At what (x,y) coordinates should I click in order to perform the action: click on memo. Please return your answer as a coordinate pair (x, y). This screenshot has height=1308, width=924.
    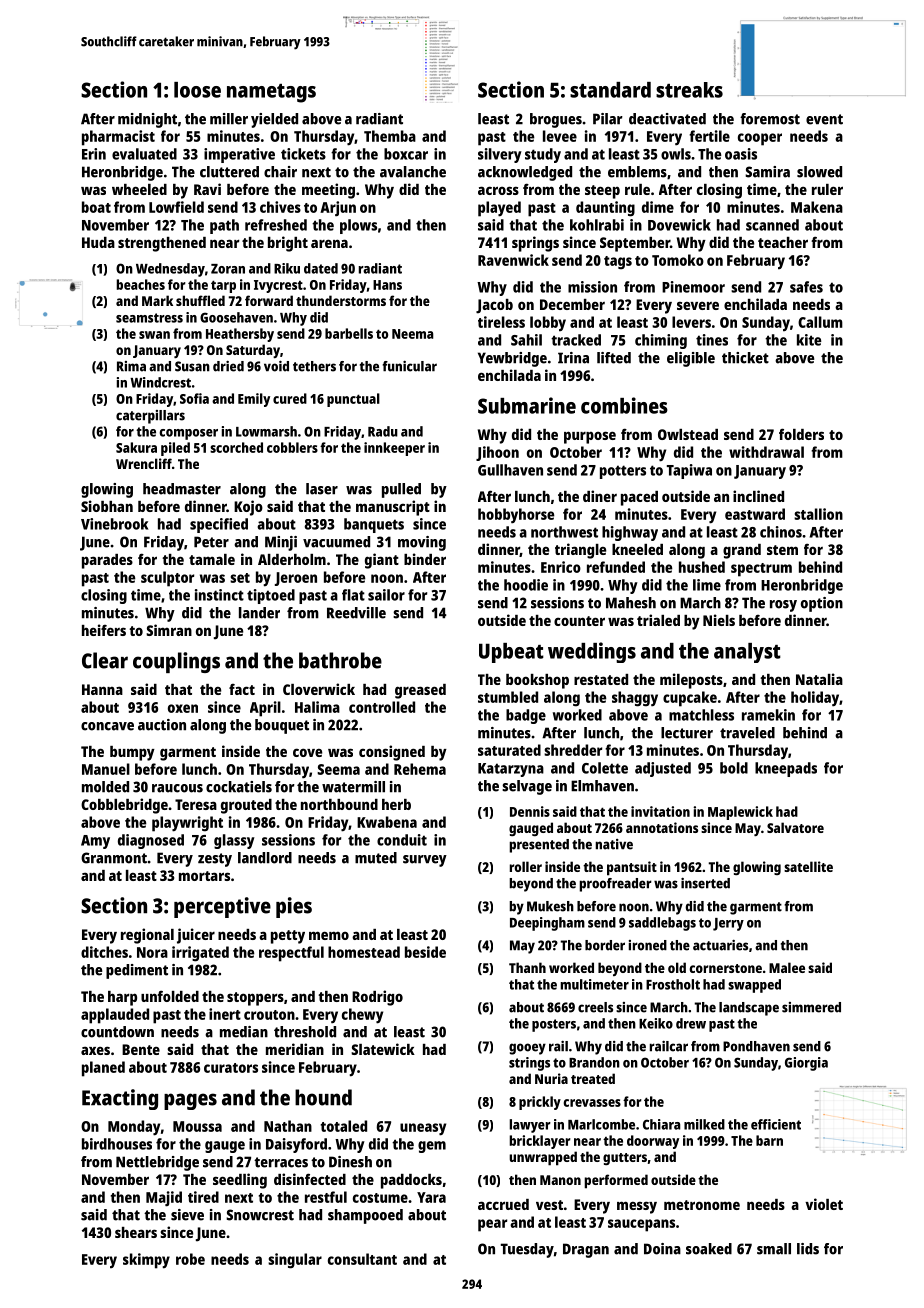
    Looking at the image, I should click on (329, 935).
